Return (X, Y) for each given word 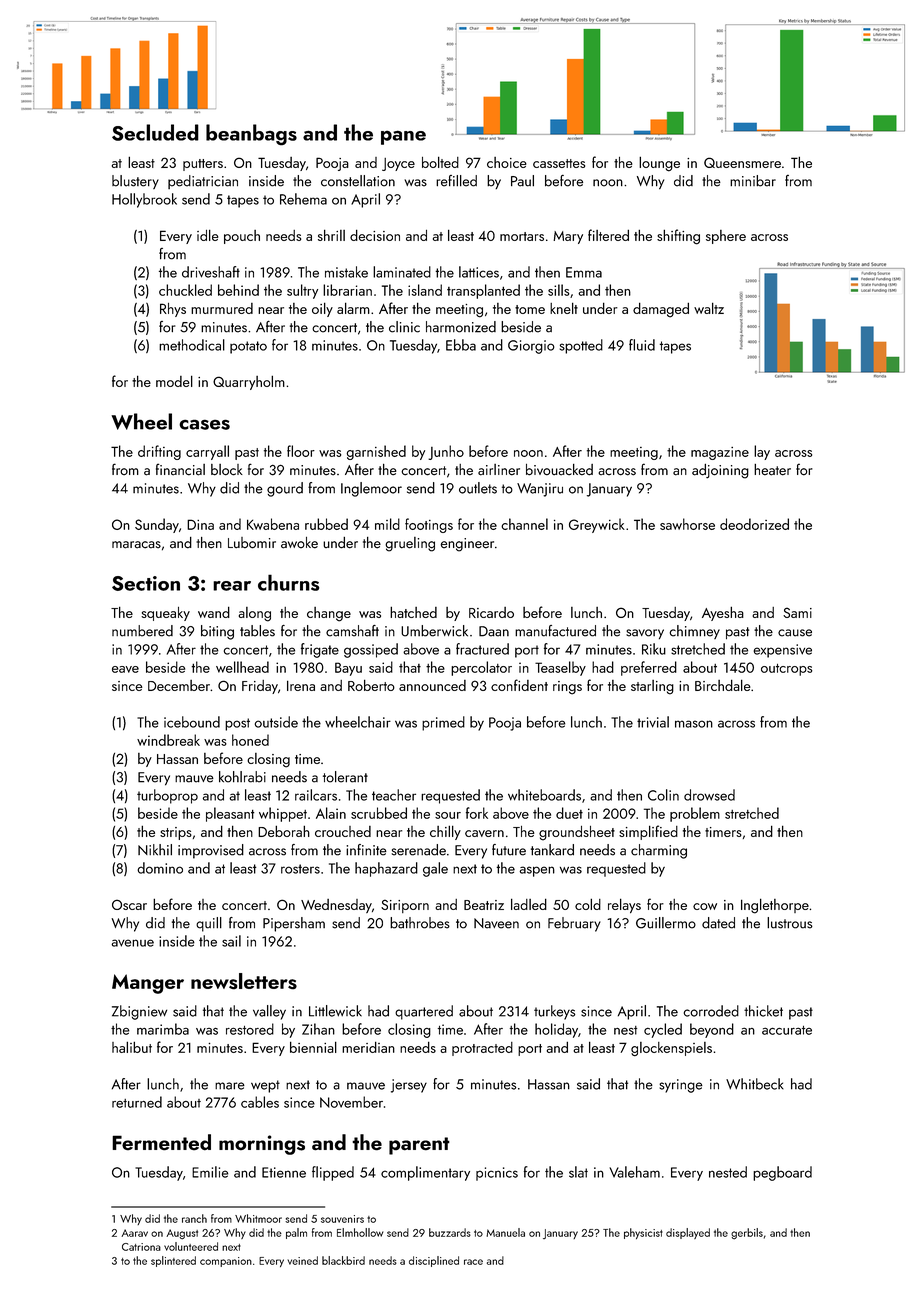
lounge (659, 164)
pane (403, 137)
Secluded (155, 132)
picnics (497, 1174)
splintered (173, 1261)
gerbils (747, 1234)
